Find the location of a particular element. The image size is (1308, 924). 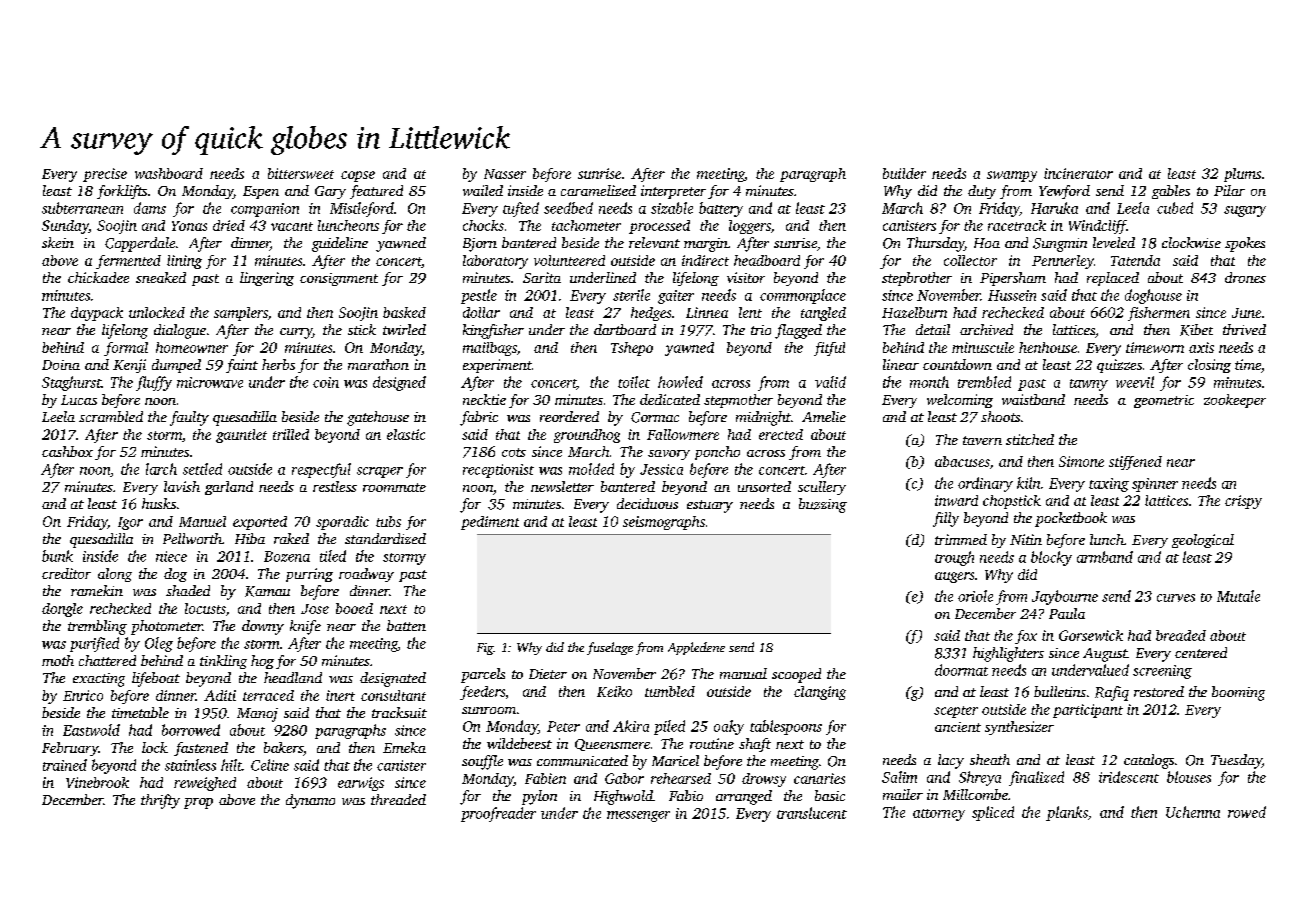

washboard is located at coordinates (169, 173).
